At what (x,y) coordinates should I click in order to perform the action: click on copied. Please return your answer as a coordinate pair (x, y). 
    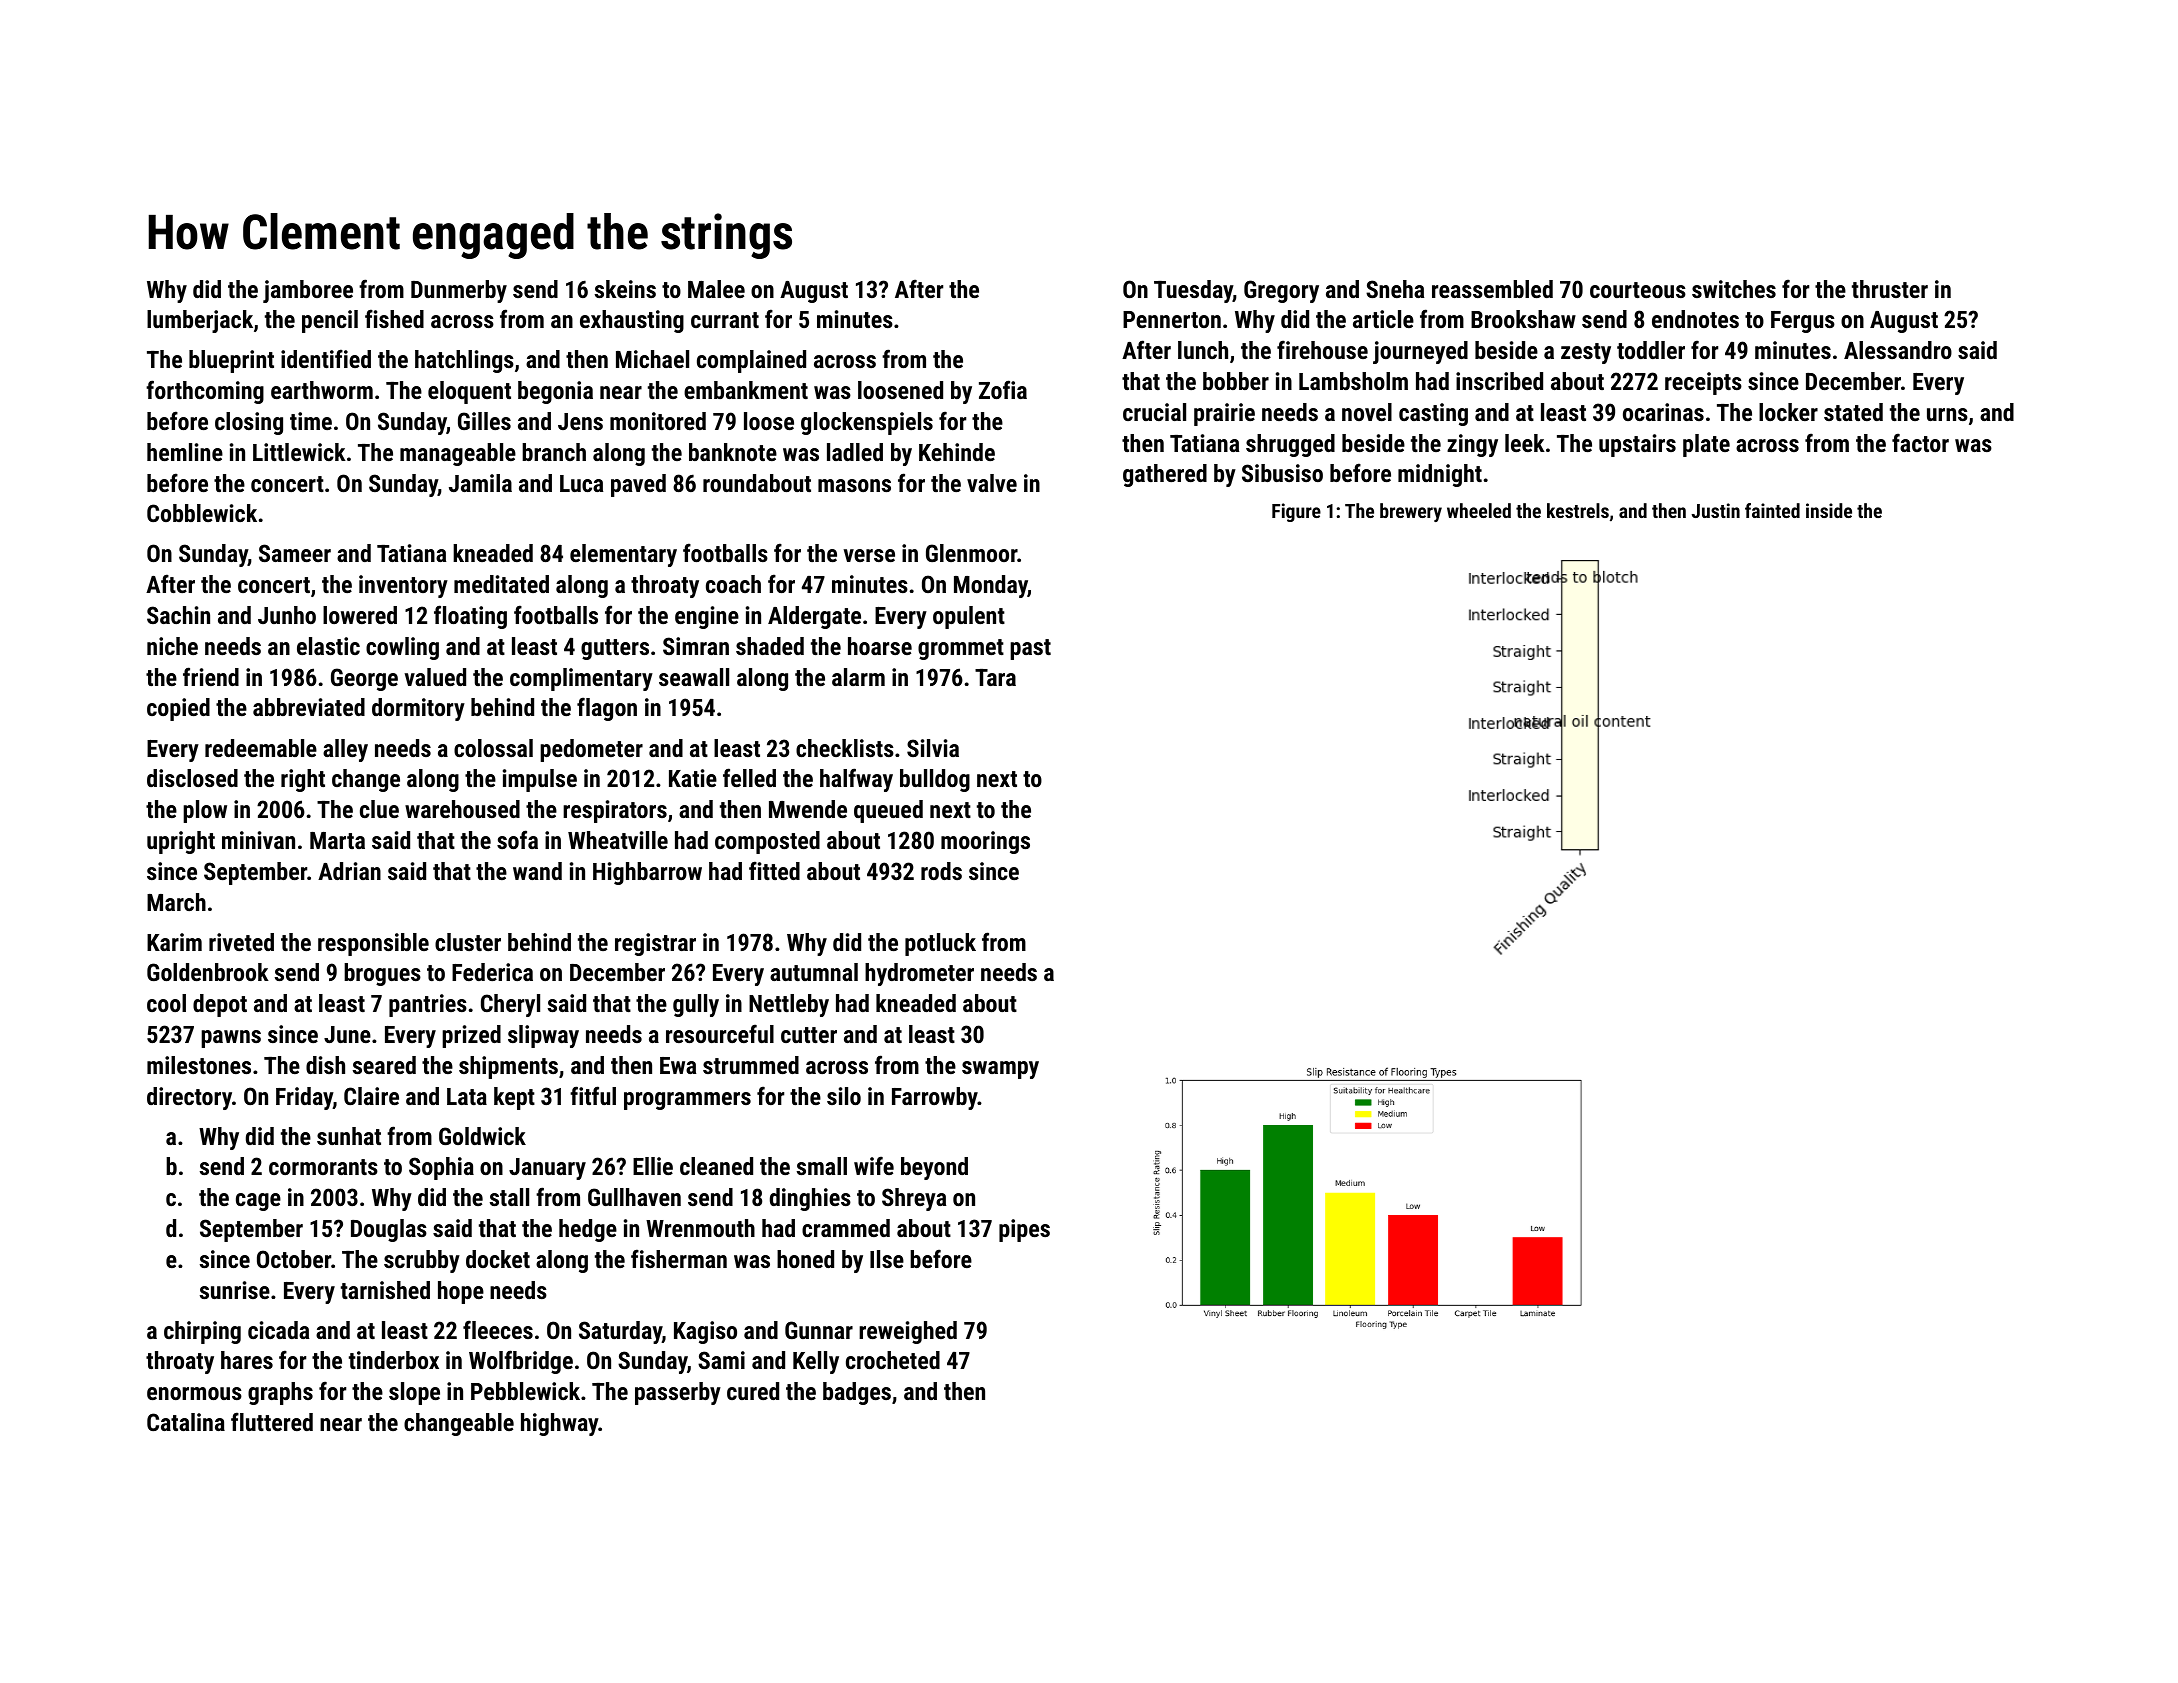
    Looking at the image, I should click on (178, 709).
